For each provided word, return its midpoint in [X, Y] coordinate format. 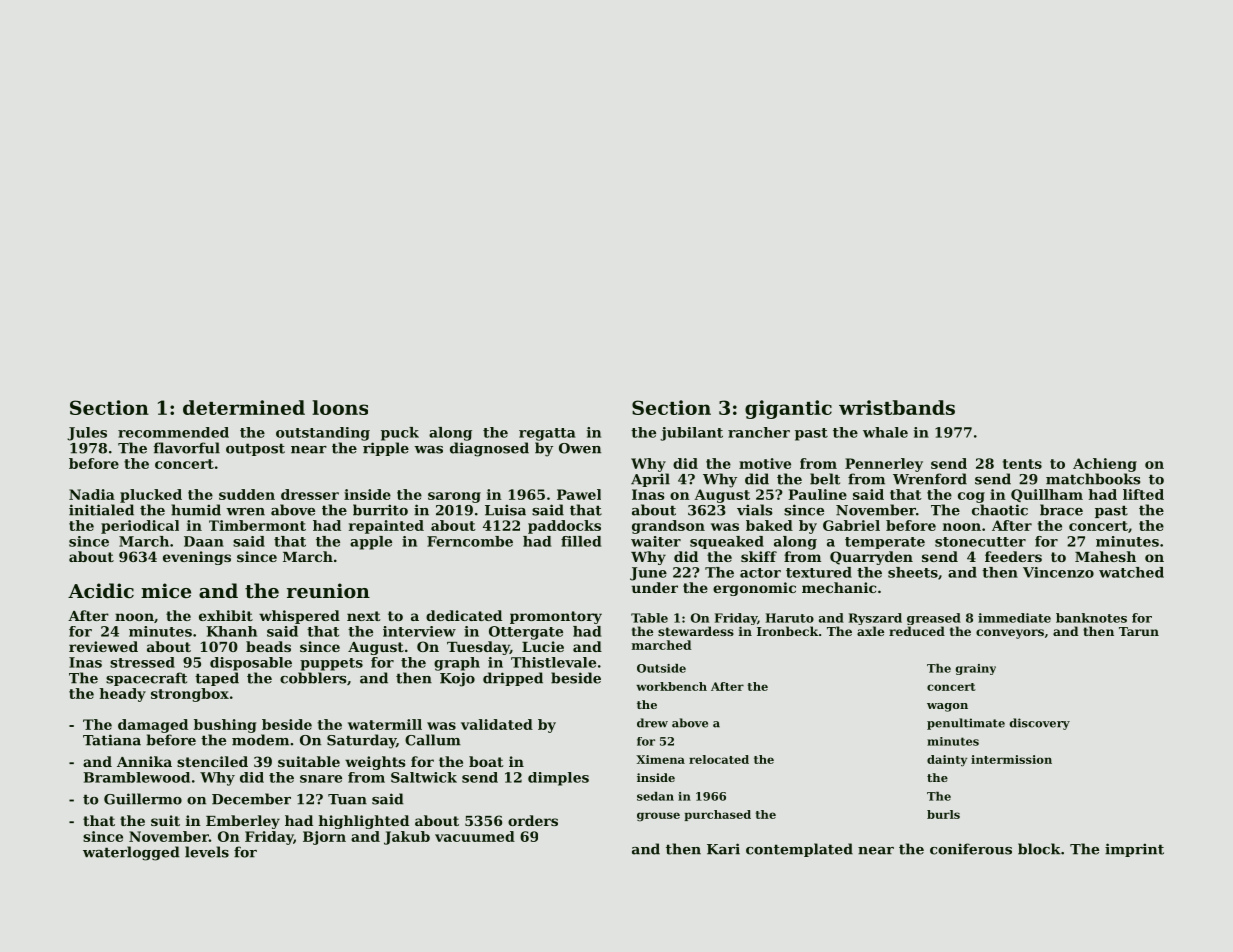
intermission [1011, 759]
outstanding [323, 434]
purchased [717, 815]
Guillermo [143, 799]
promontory [556, 617]
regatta [547, 434]
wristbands [897, 407]
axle [870, 631]
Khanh [232, 631]
